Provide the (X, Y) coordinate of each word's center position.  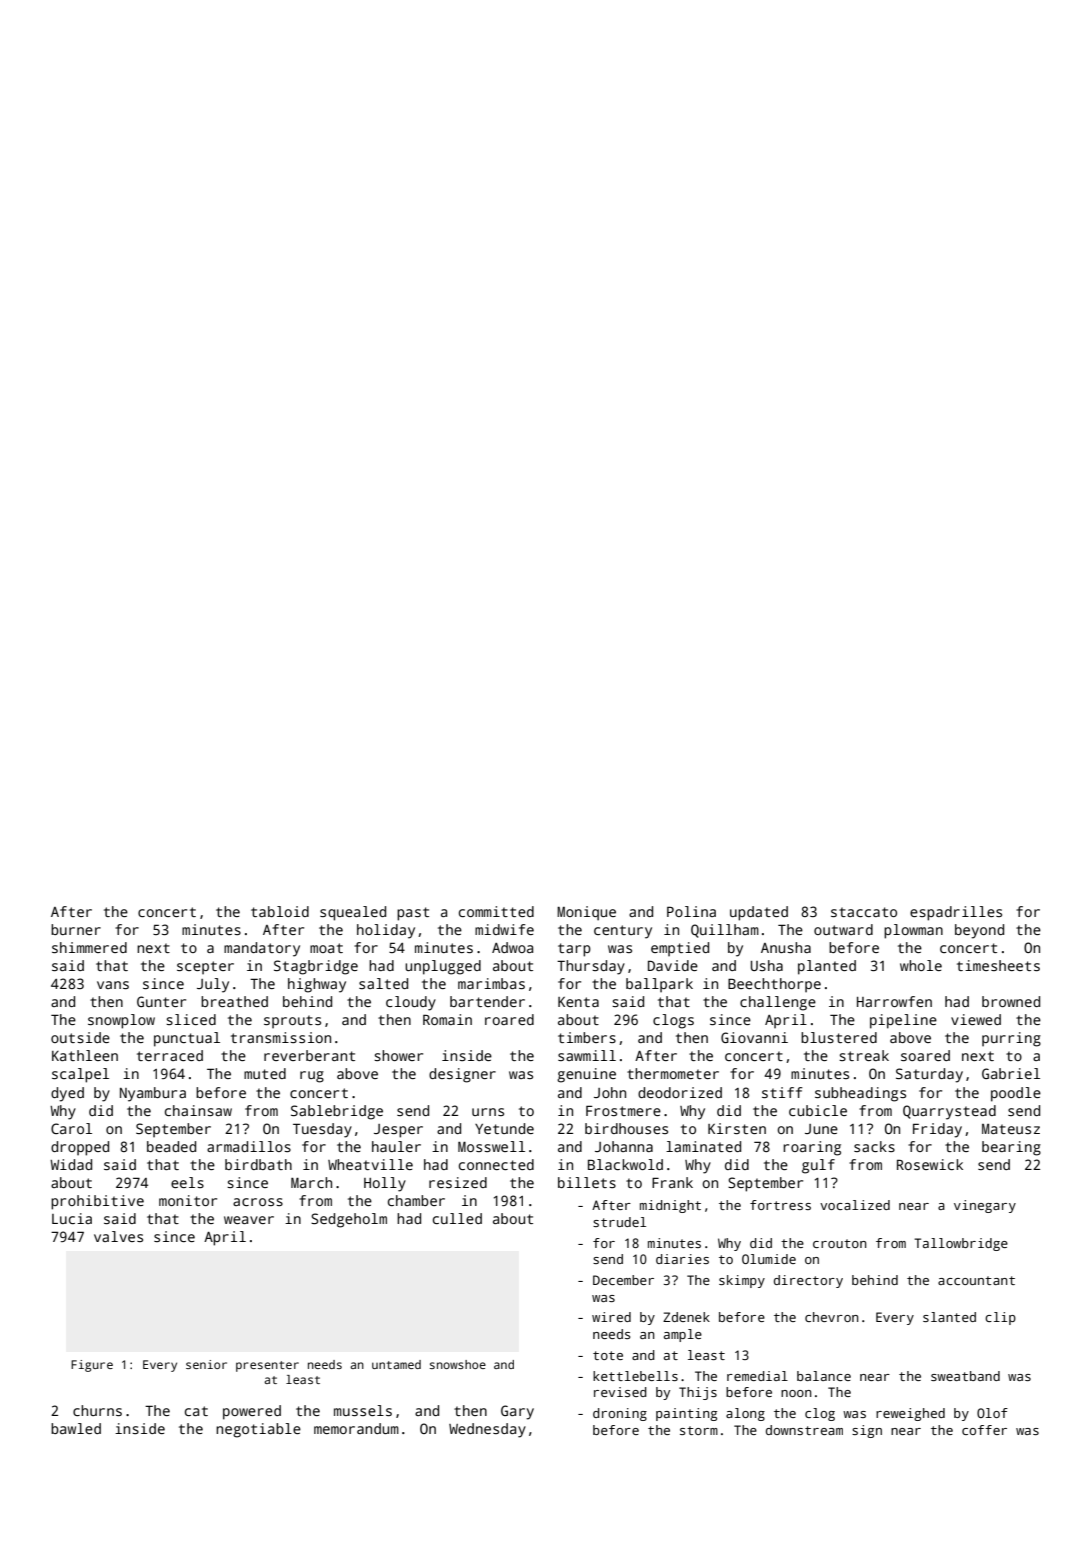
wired (611, 1317)
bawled (76, 1428)
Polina (691, 911)
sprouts (292, 1021)
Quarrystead (949, 1112)
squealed (353, 913)
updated (759, 913)
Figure (92, 1366)
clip (1000, 1318)
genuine (586, 1075)
